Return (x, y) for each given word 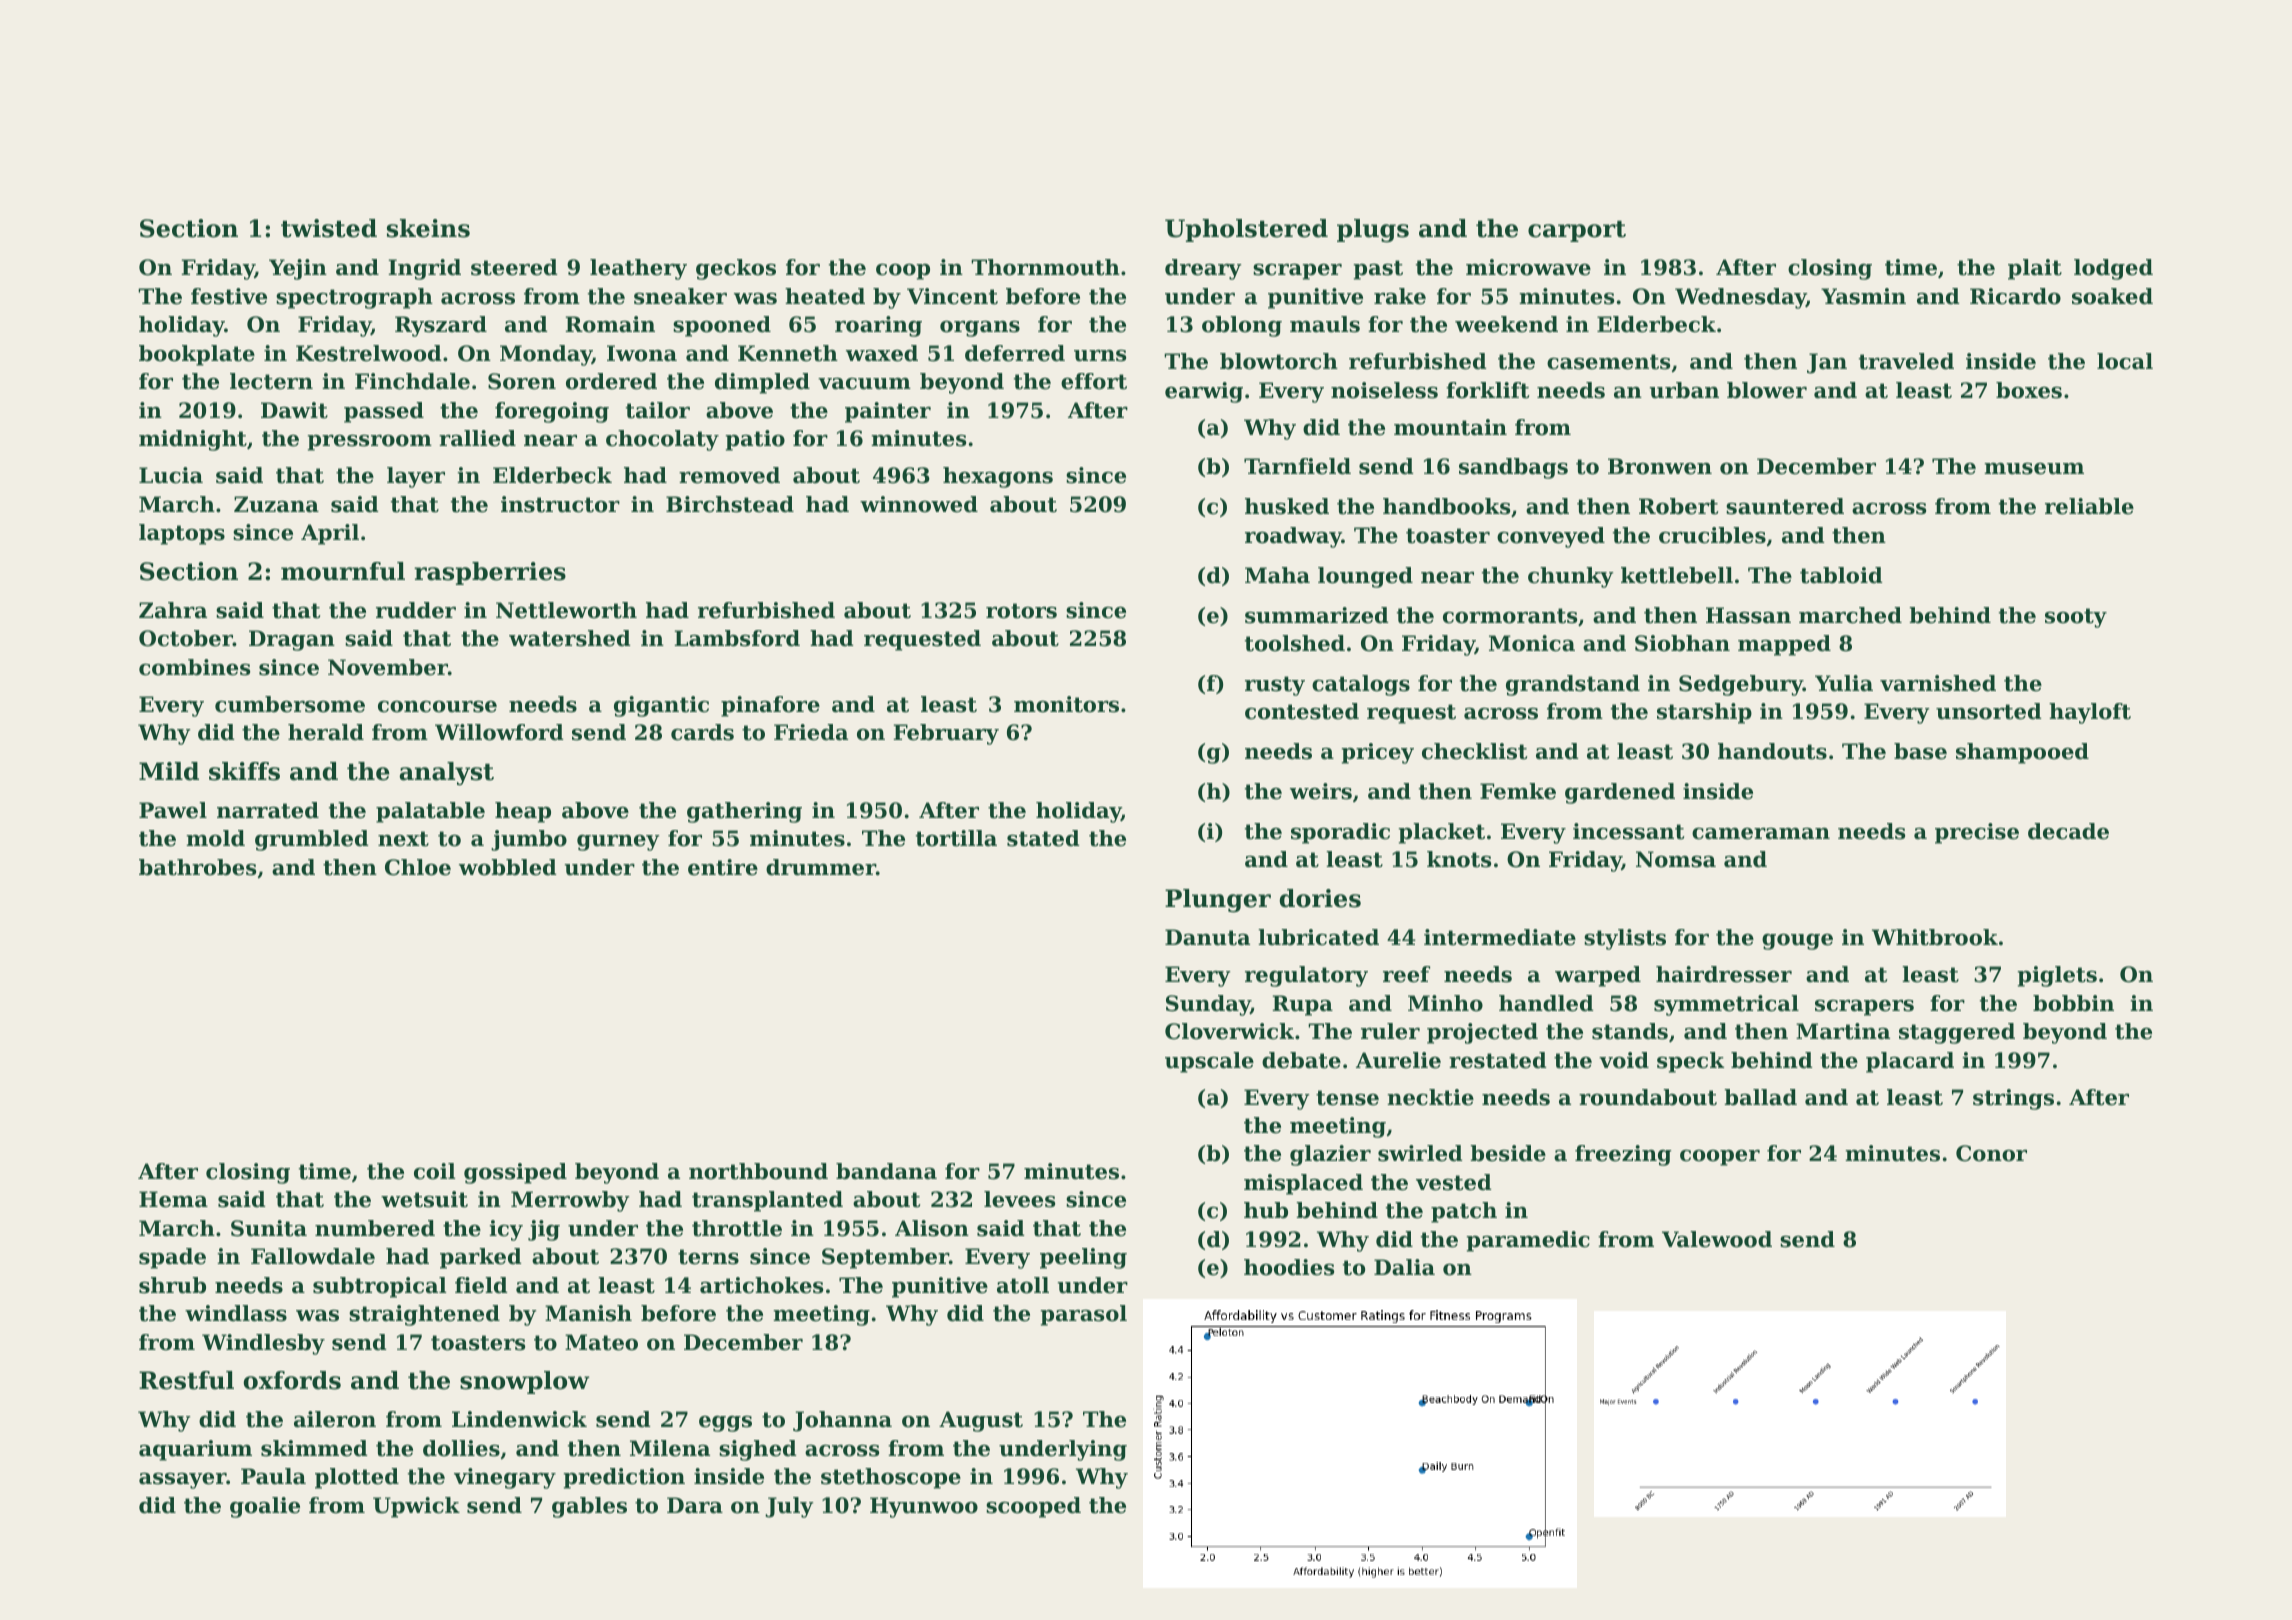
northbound (758, 1171)
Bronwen (1660, 466)
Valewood (1717, 1239)
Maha (1277, 575)
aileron (335, 1419)
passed (384, 412)
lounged (1365, 577)
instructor (560, 504)
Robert (1678, 506)
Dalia (1404, 1267)
